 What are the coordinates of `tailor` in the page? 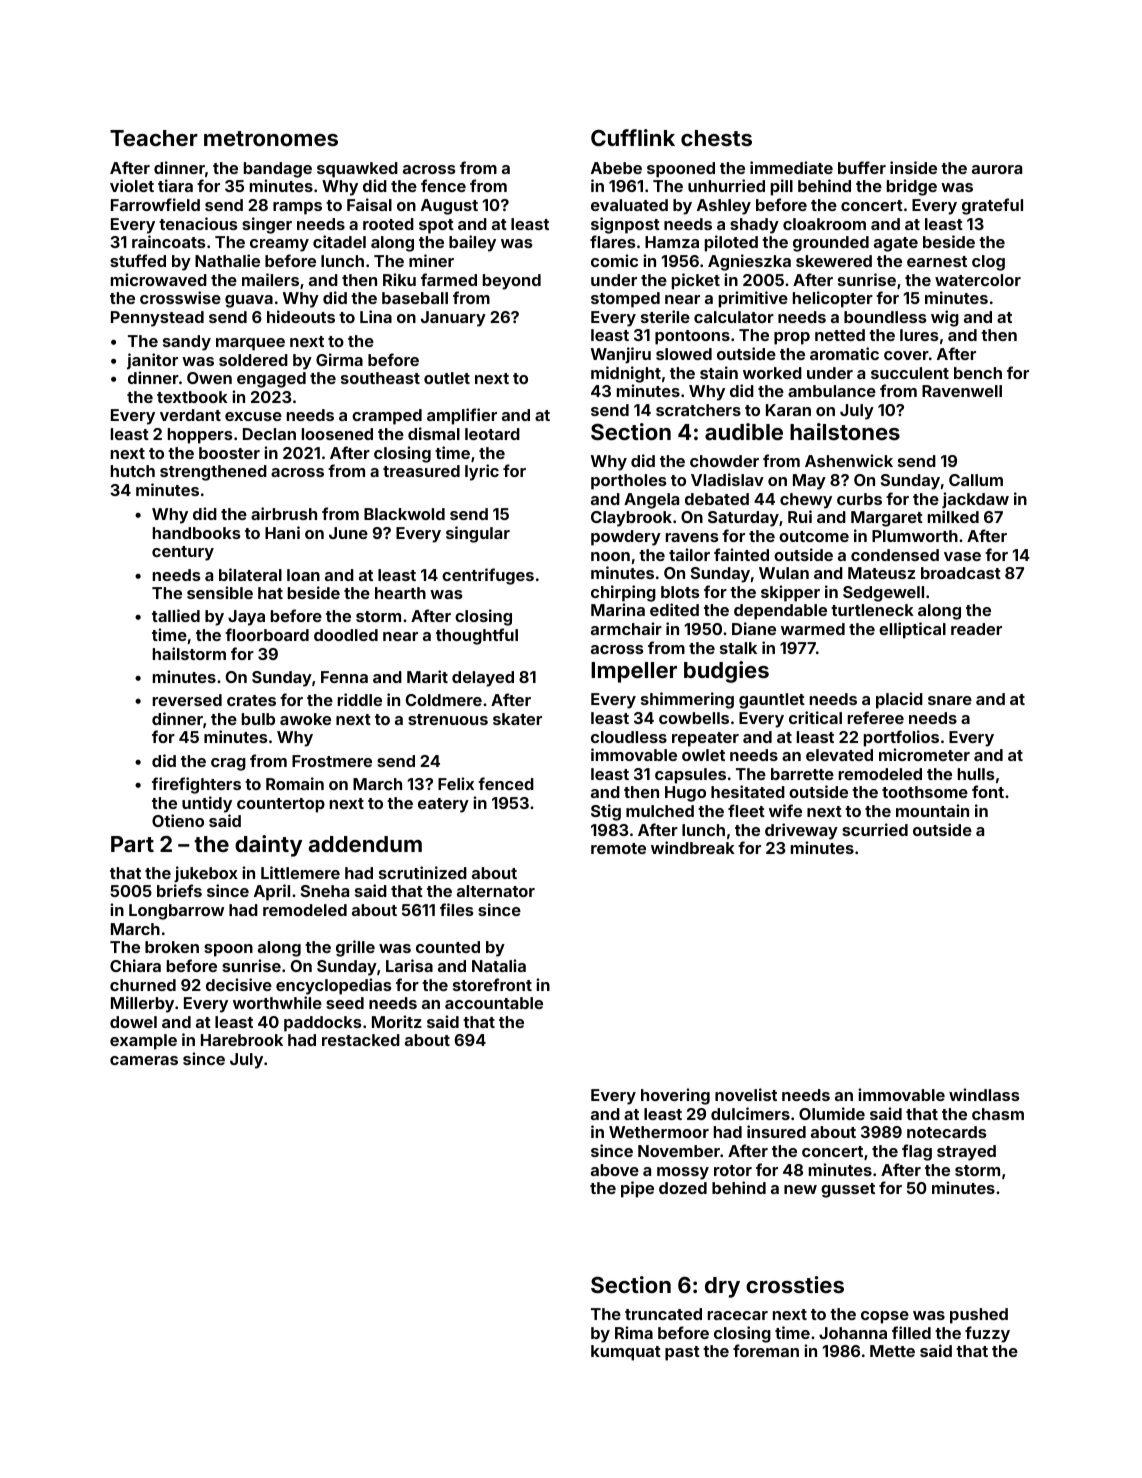 It's located at (689, 554).
